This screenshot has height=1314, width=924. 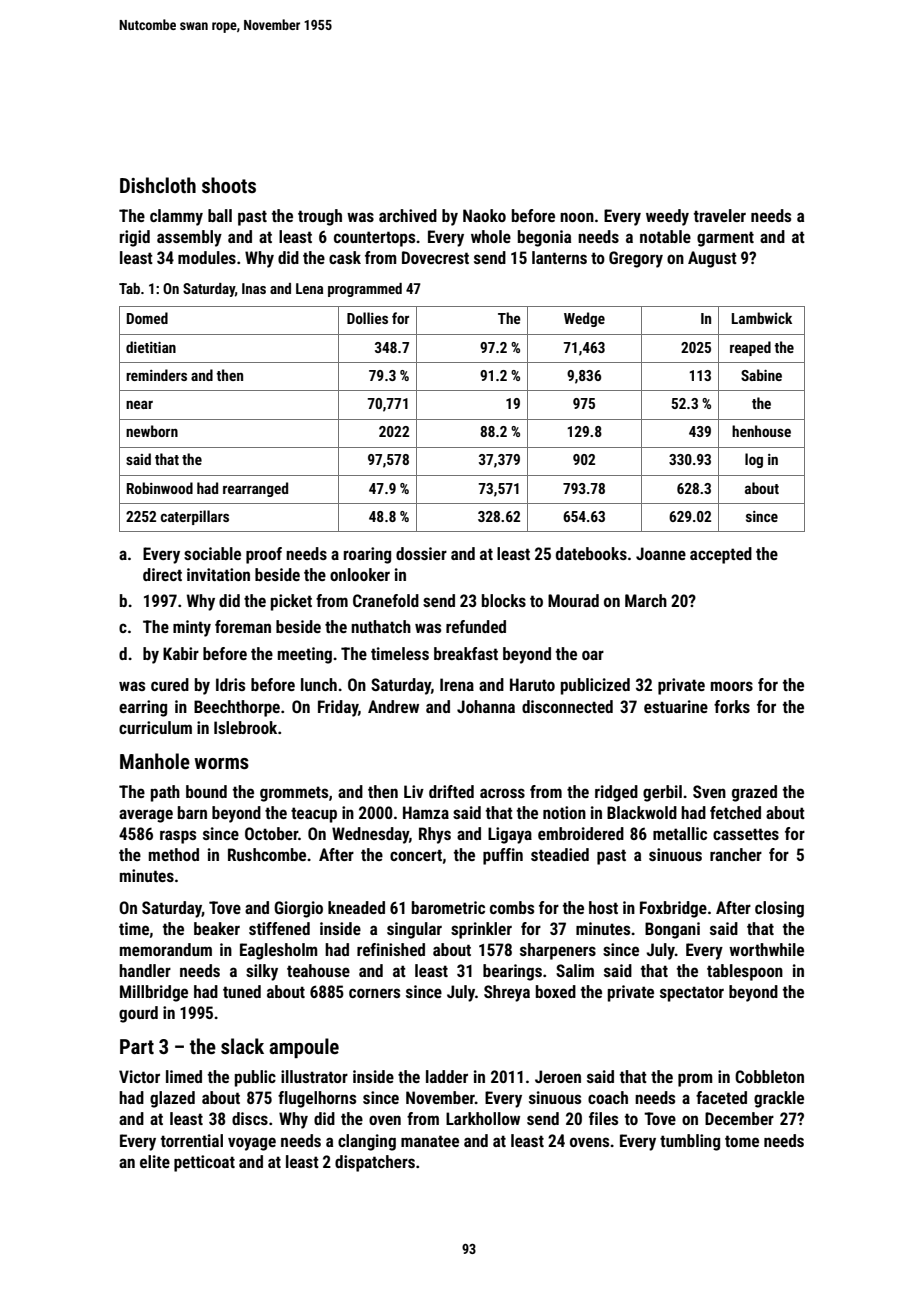 What do you see at coordinates (176, 217) in the screenshot?
I see `clammy` at bounding box center [176, 217].
